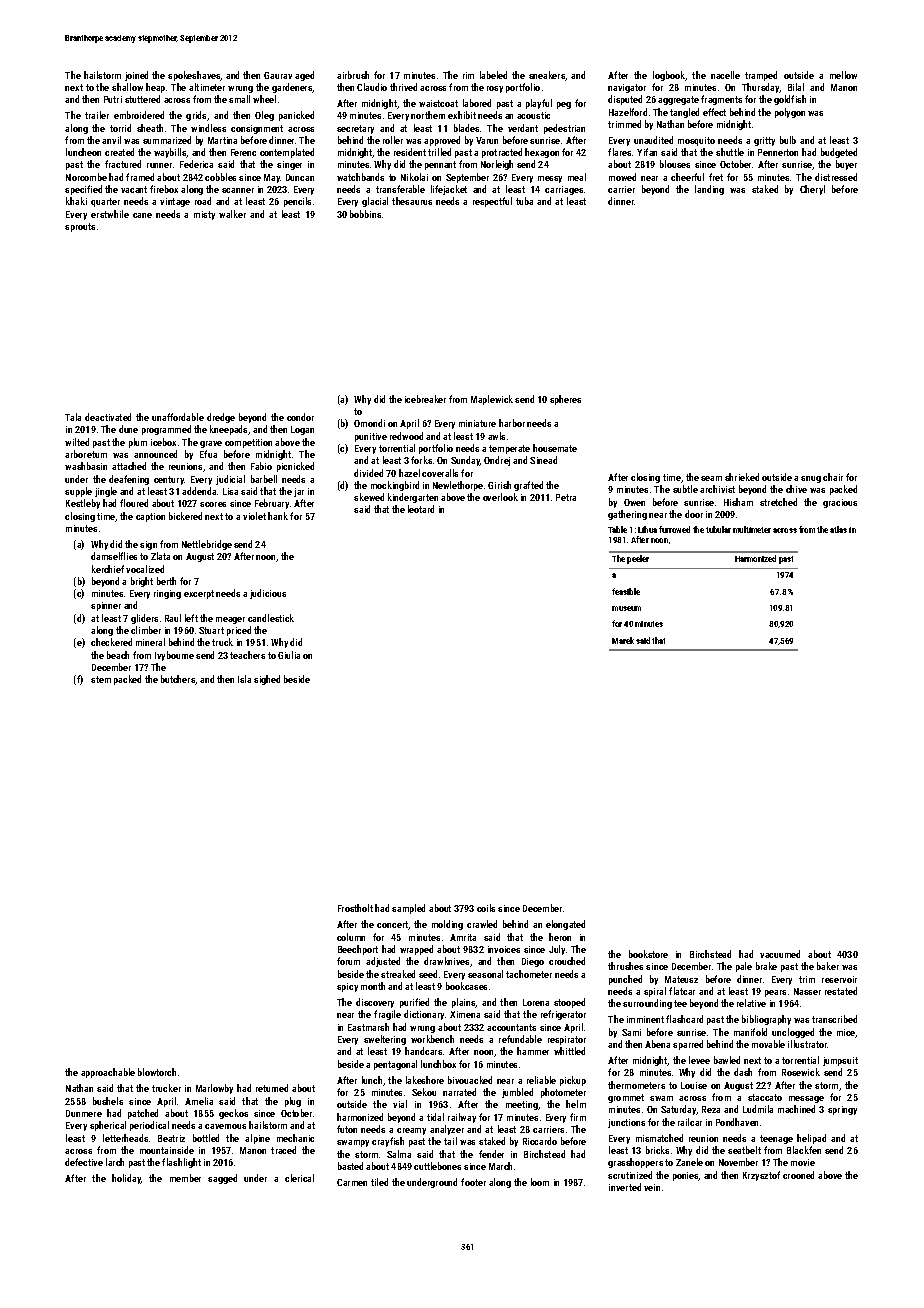 The height and width of the screenshot is (1308, 924). Describe the element at coordinates (414, 1003) in the screenshot. I see `purified` at that location.
